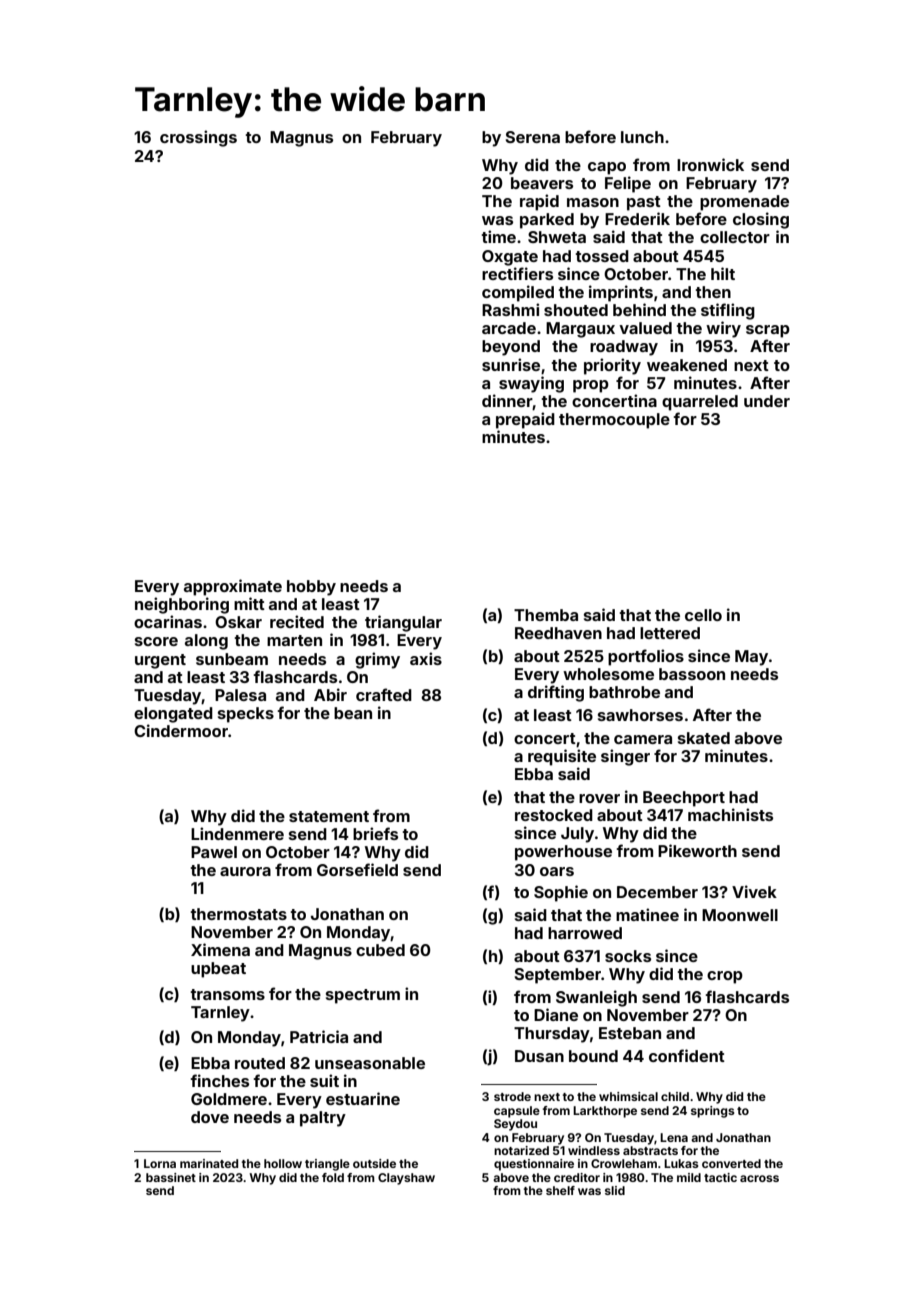  What do you see at coordinates (233, 587) in the screenshot?
I see `approximate` at bounding box center [233, 587].
